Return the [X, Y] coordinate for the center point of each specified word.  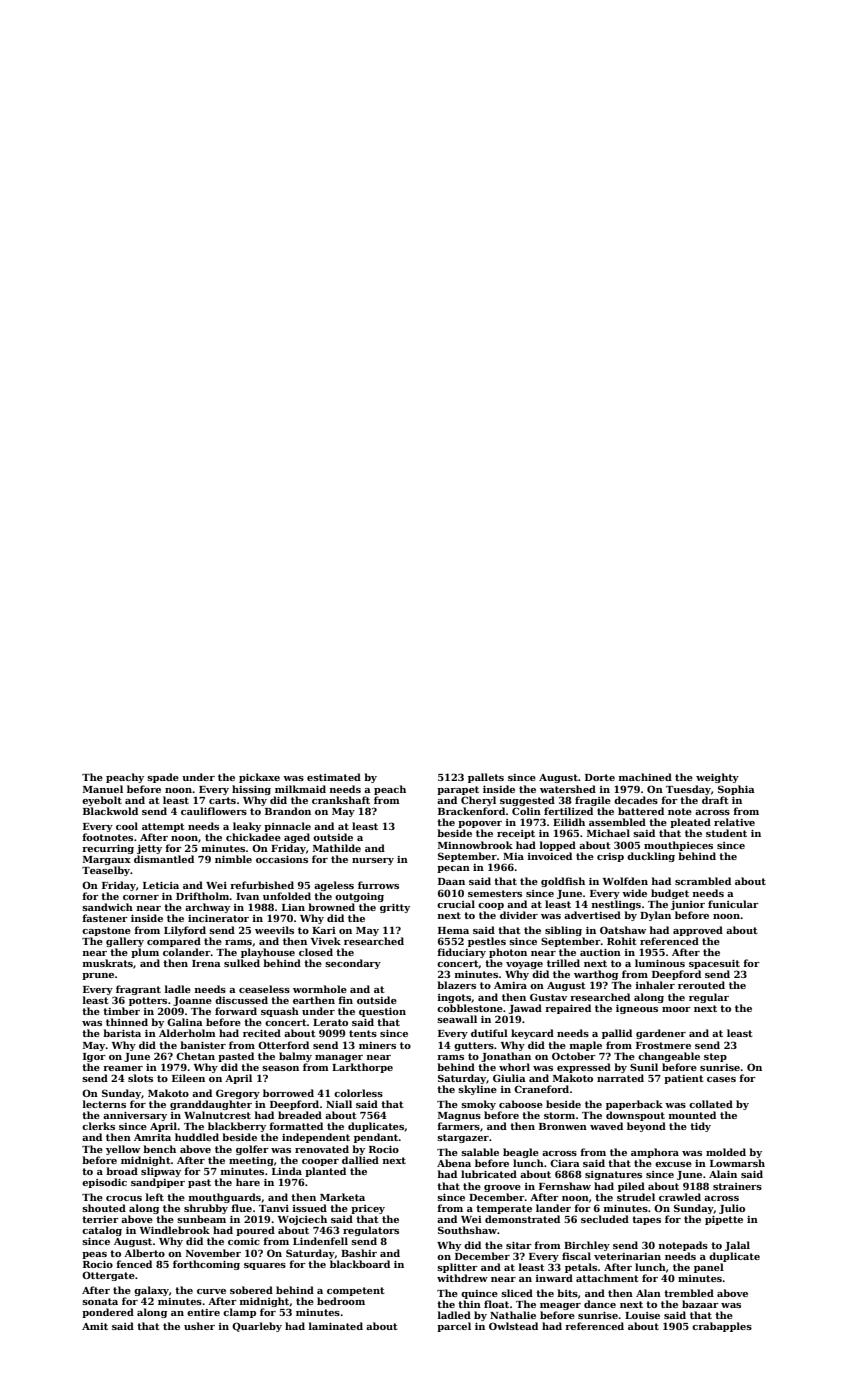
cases [721, 1079]
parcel [454, 1327]
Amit [95, 1326]
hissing [251, 790]
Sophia [736, 790]
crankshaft [341, 800]
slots [140, 1078]
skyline [477, 1090]
